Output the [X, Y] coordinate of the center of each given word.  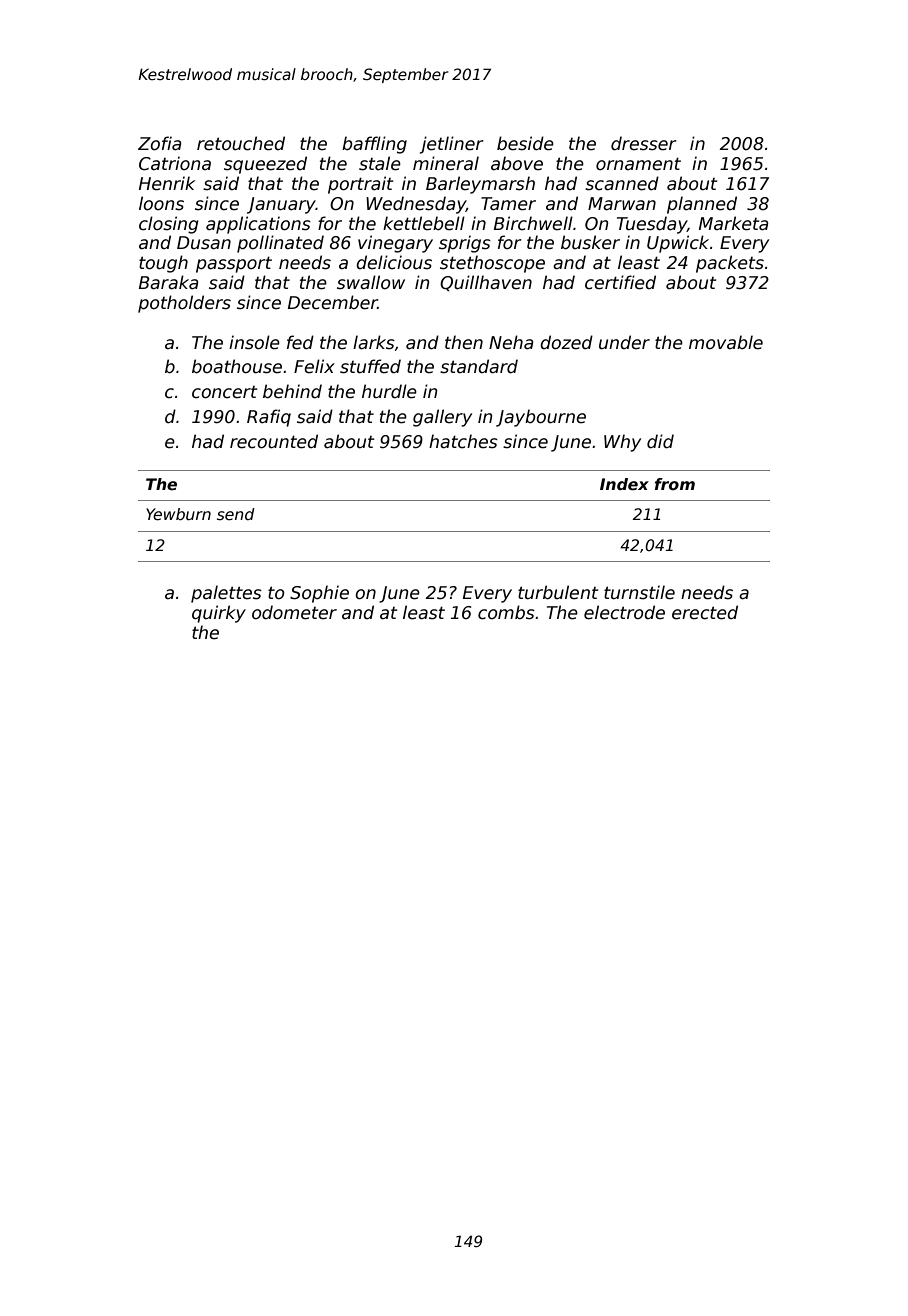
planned [702, 205]
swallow [371, 282]
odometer [294, 612]
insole [254, 342]
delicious [394, 262]
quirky [219, 614]
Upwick [678, 244]
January [281, 205]
